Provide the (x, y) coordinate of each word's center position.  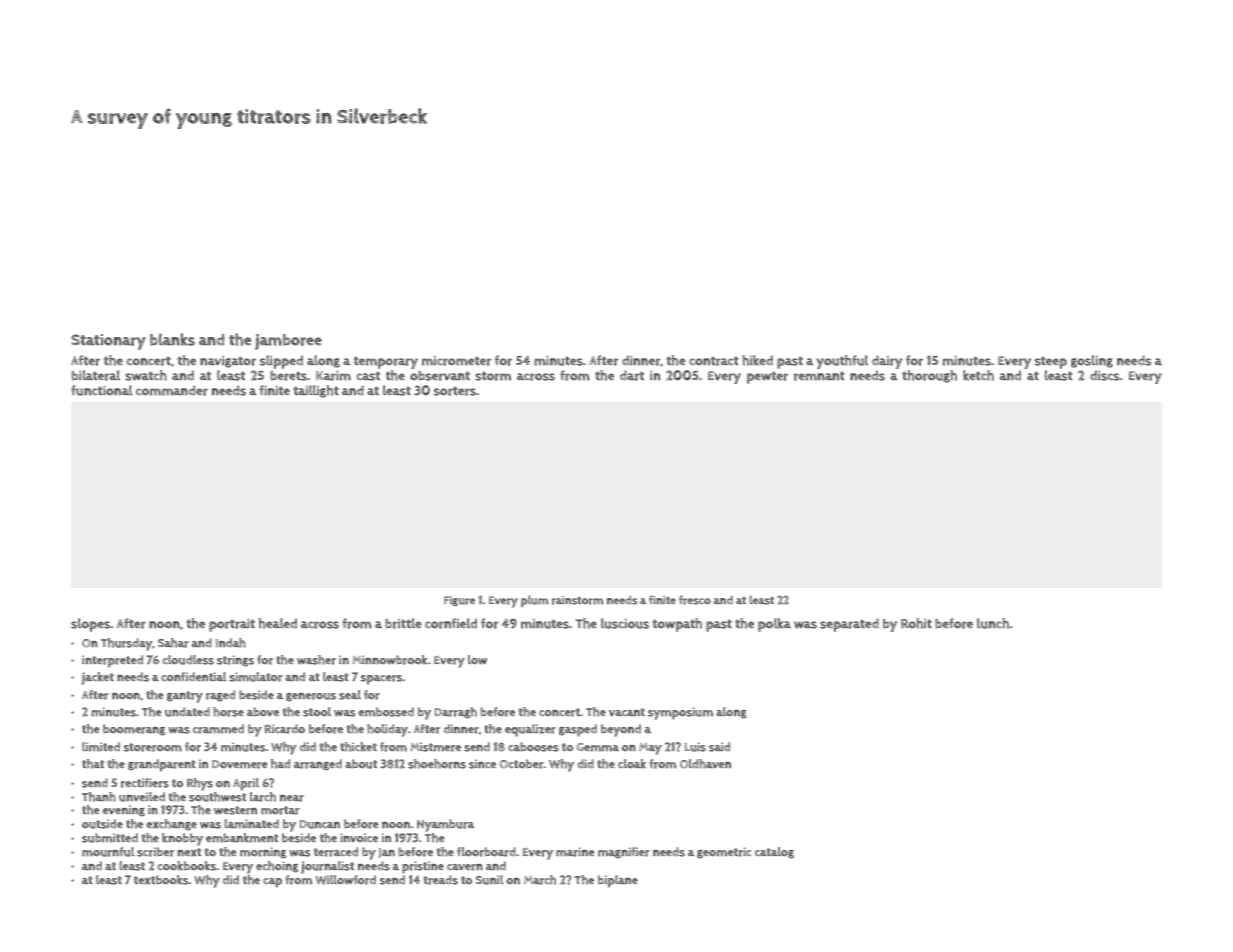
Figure (459, 601)
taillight (316, 391)
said (719, 747)
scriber (155, 852)
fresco (695, 600)
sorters (455, 391)
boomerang (134, 730)
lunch (993, 623)
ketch (978, 375)
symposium (680, 713)
